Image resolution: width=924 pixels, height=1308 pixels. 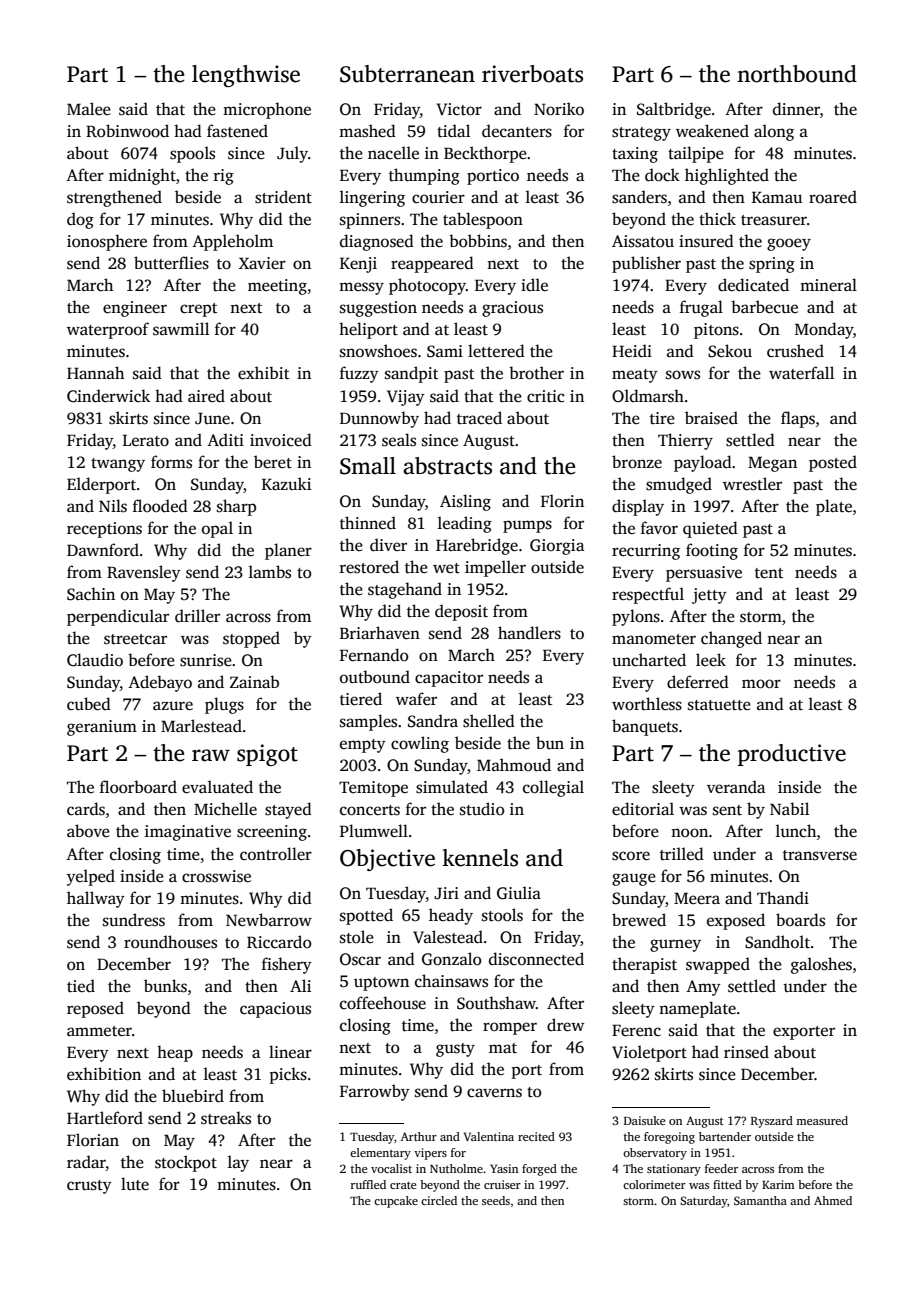 I want to click on Arthur, so click(x=419, y=1136).
